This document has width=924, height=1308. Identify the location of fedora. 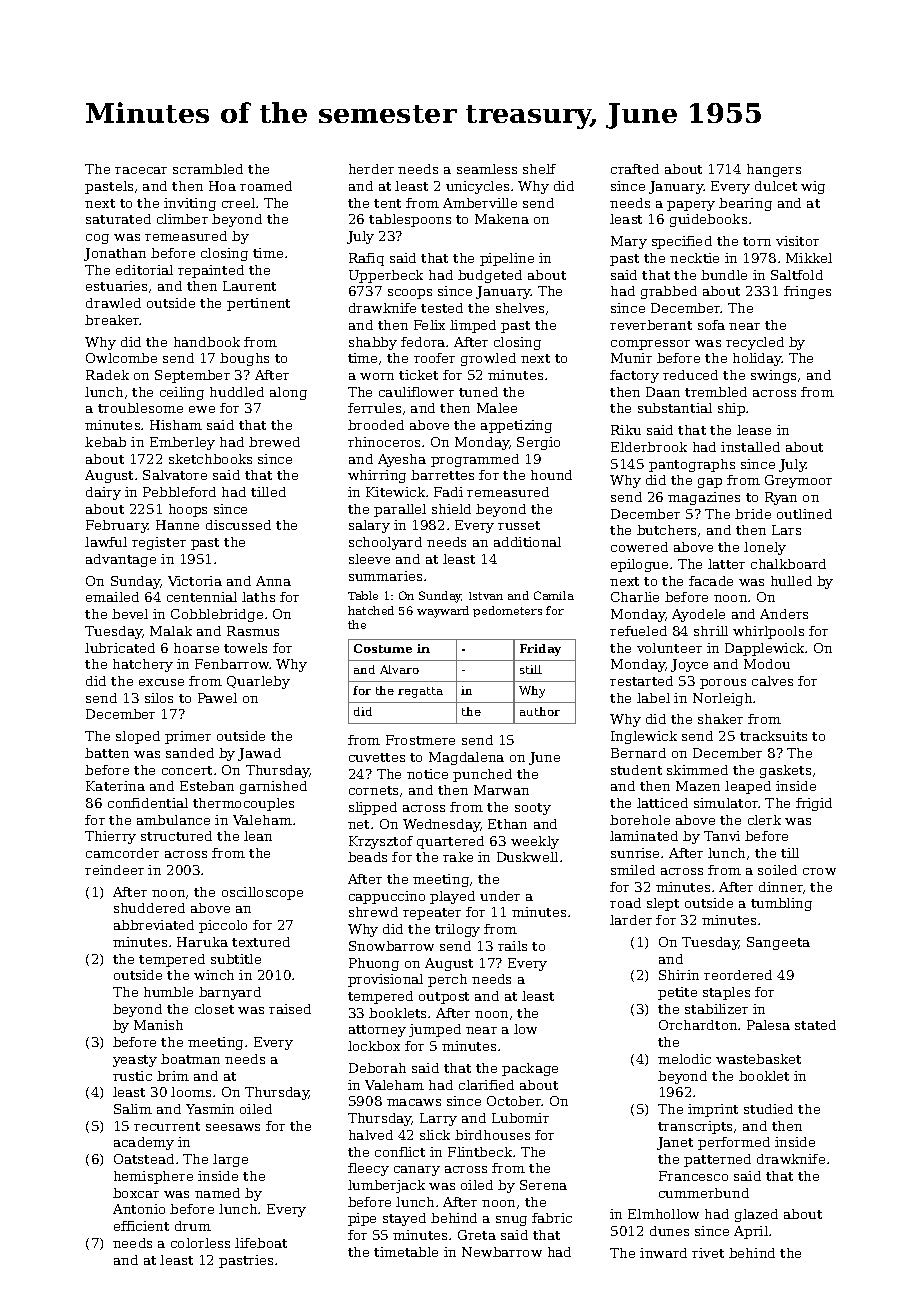
(423, 342).
